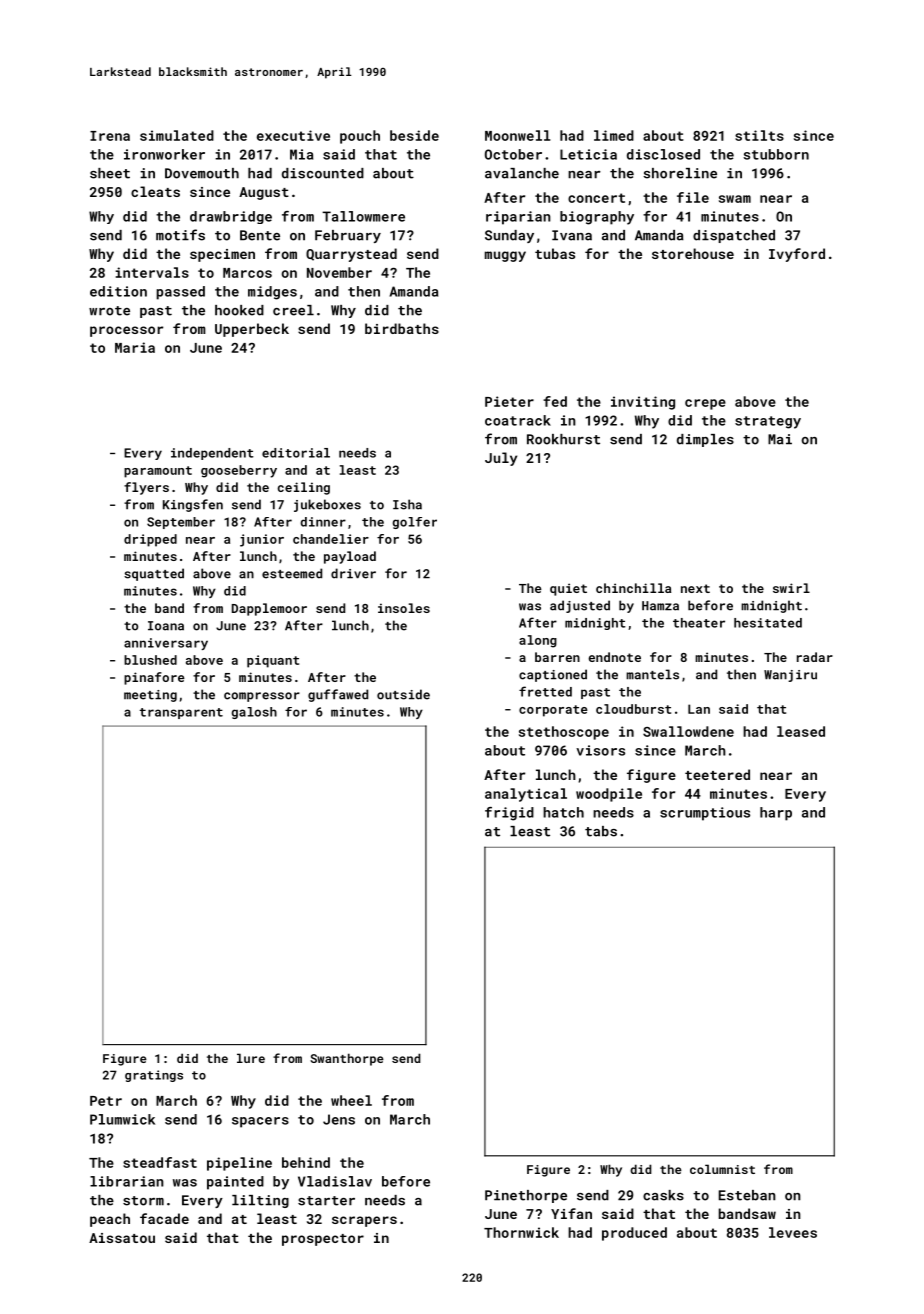 This page has height=1314, width=924. Describe the element at coordinates (693, 197) in the page. I see `file` at that location.
